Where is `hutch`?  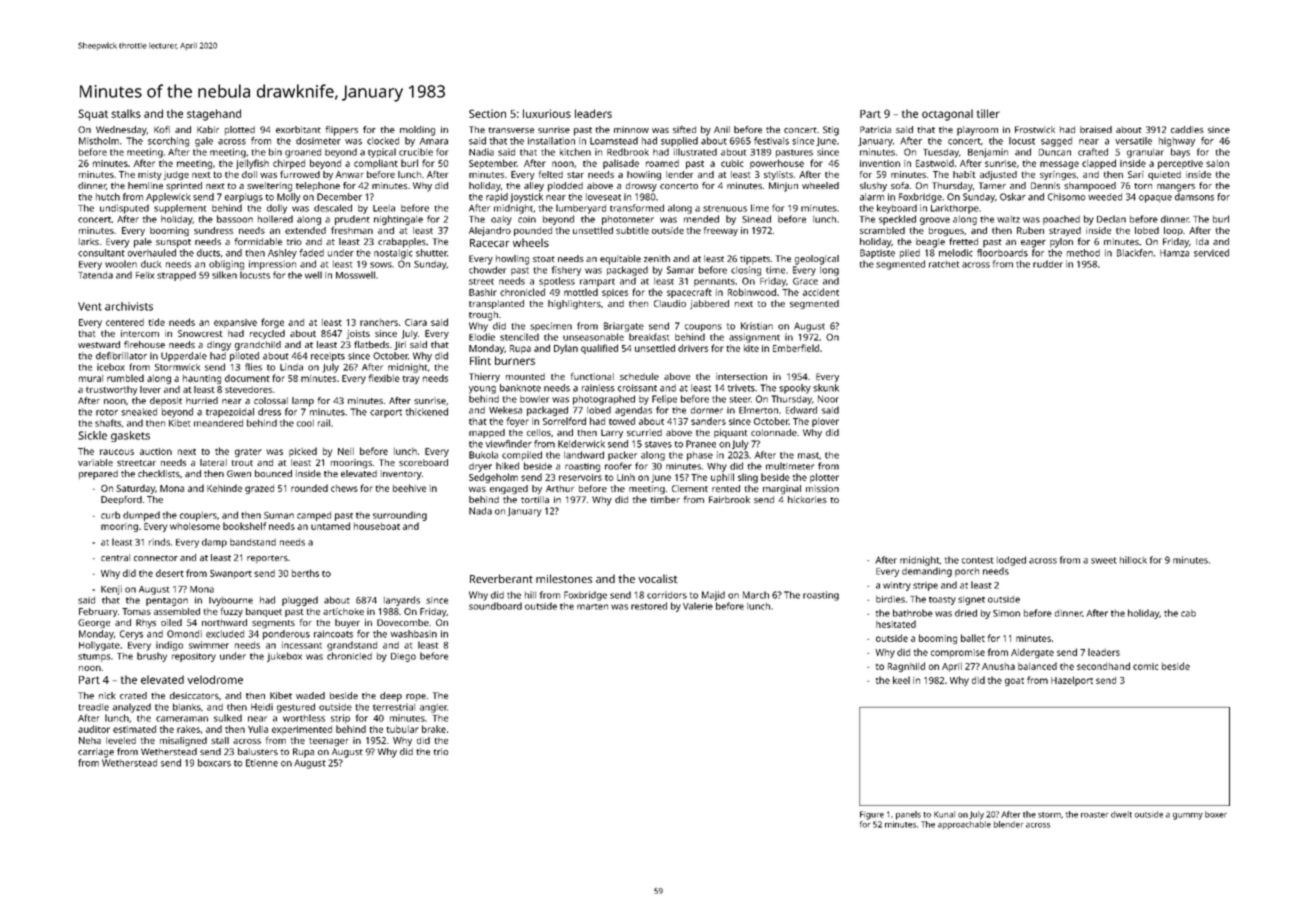 hutch is located at coordinates (108, 197).
